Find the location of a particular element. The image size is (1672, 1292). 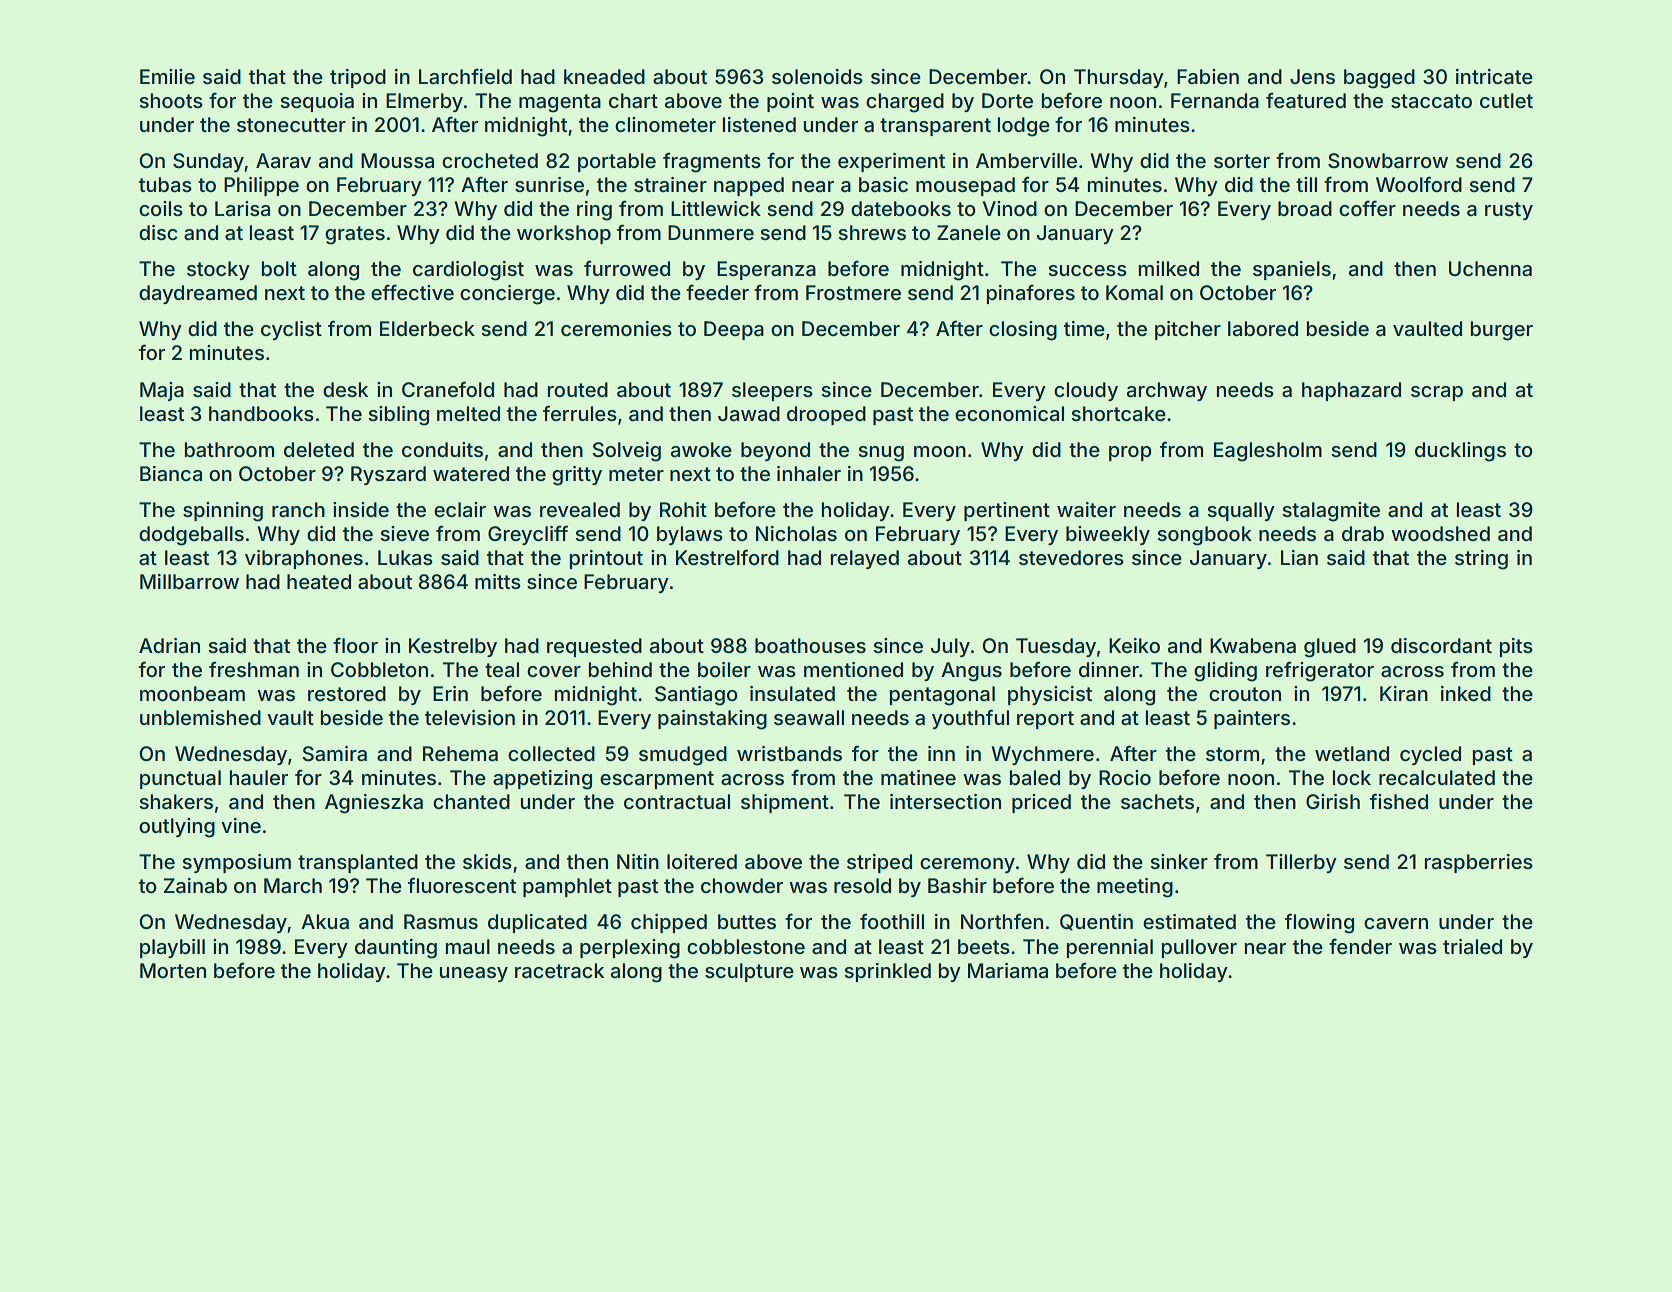

estimated is located at coordinates (1189, 922).
